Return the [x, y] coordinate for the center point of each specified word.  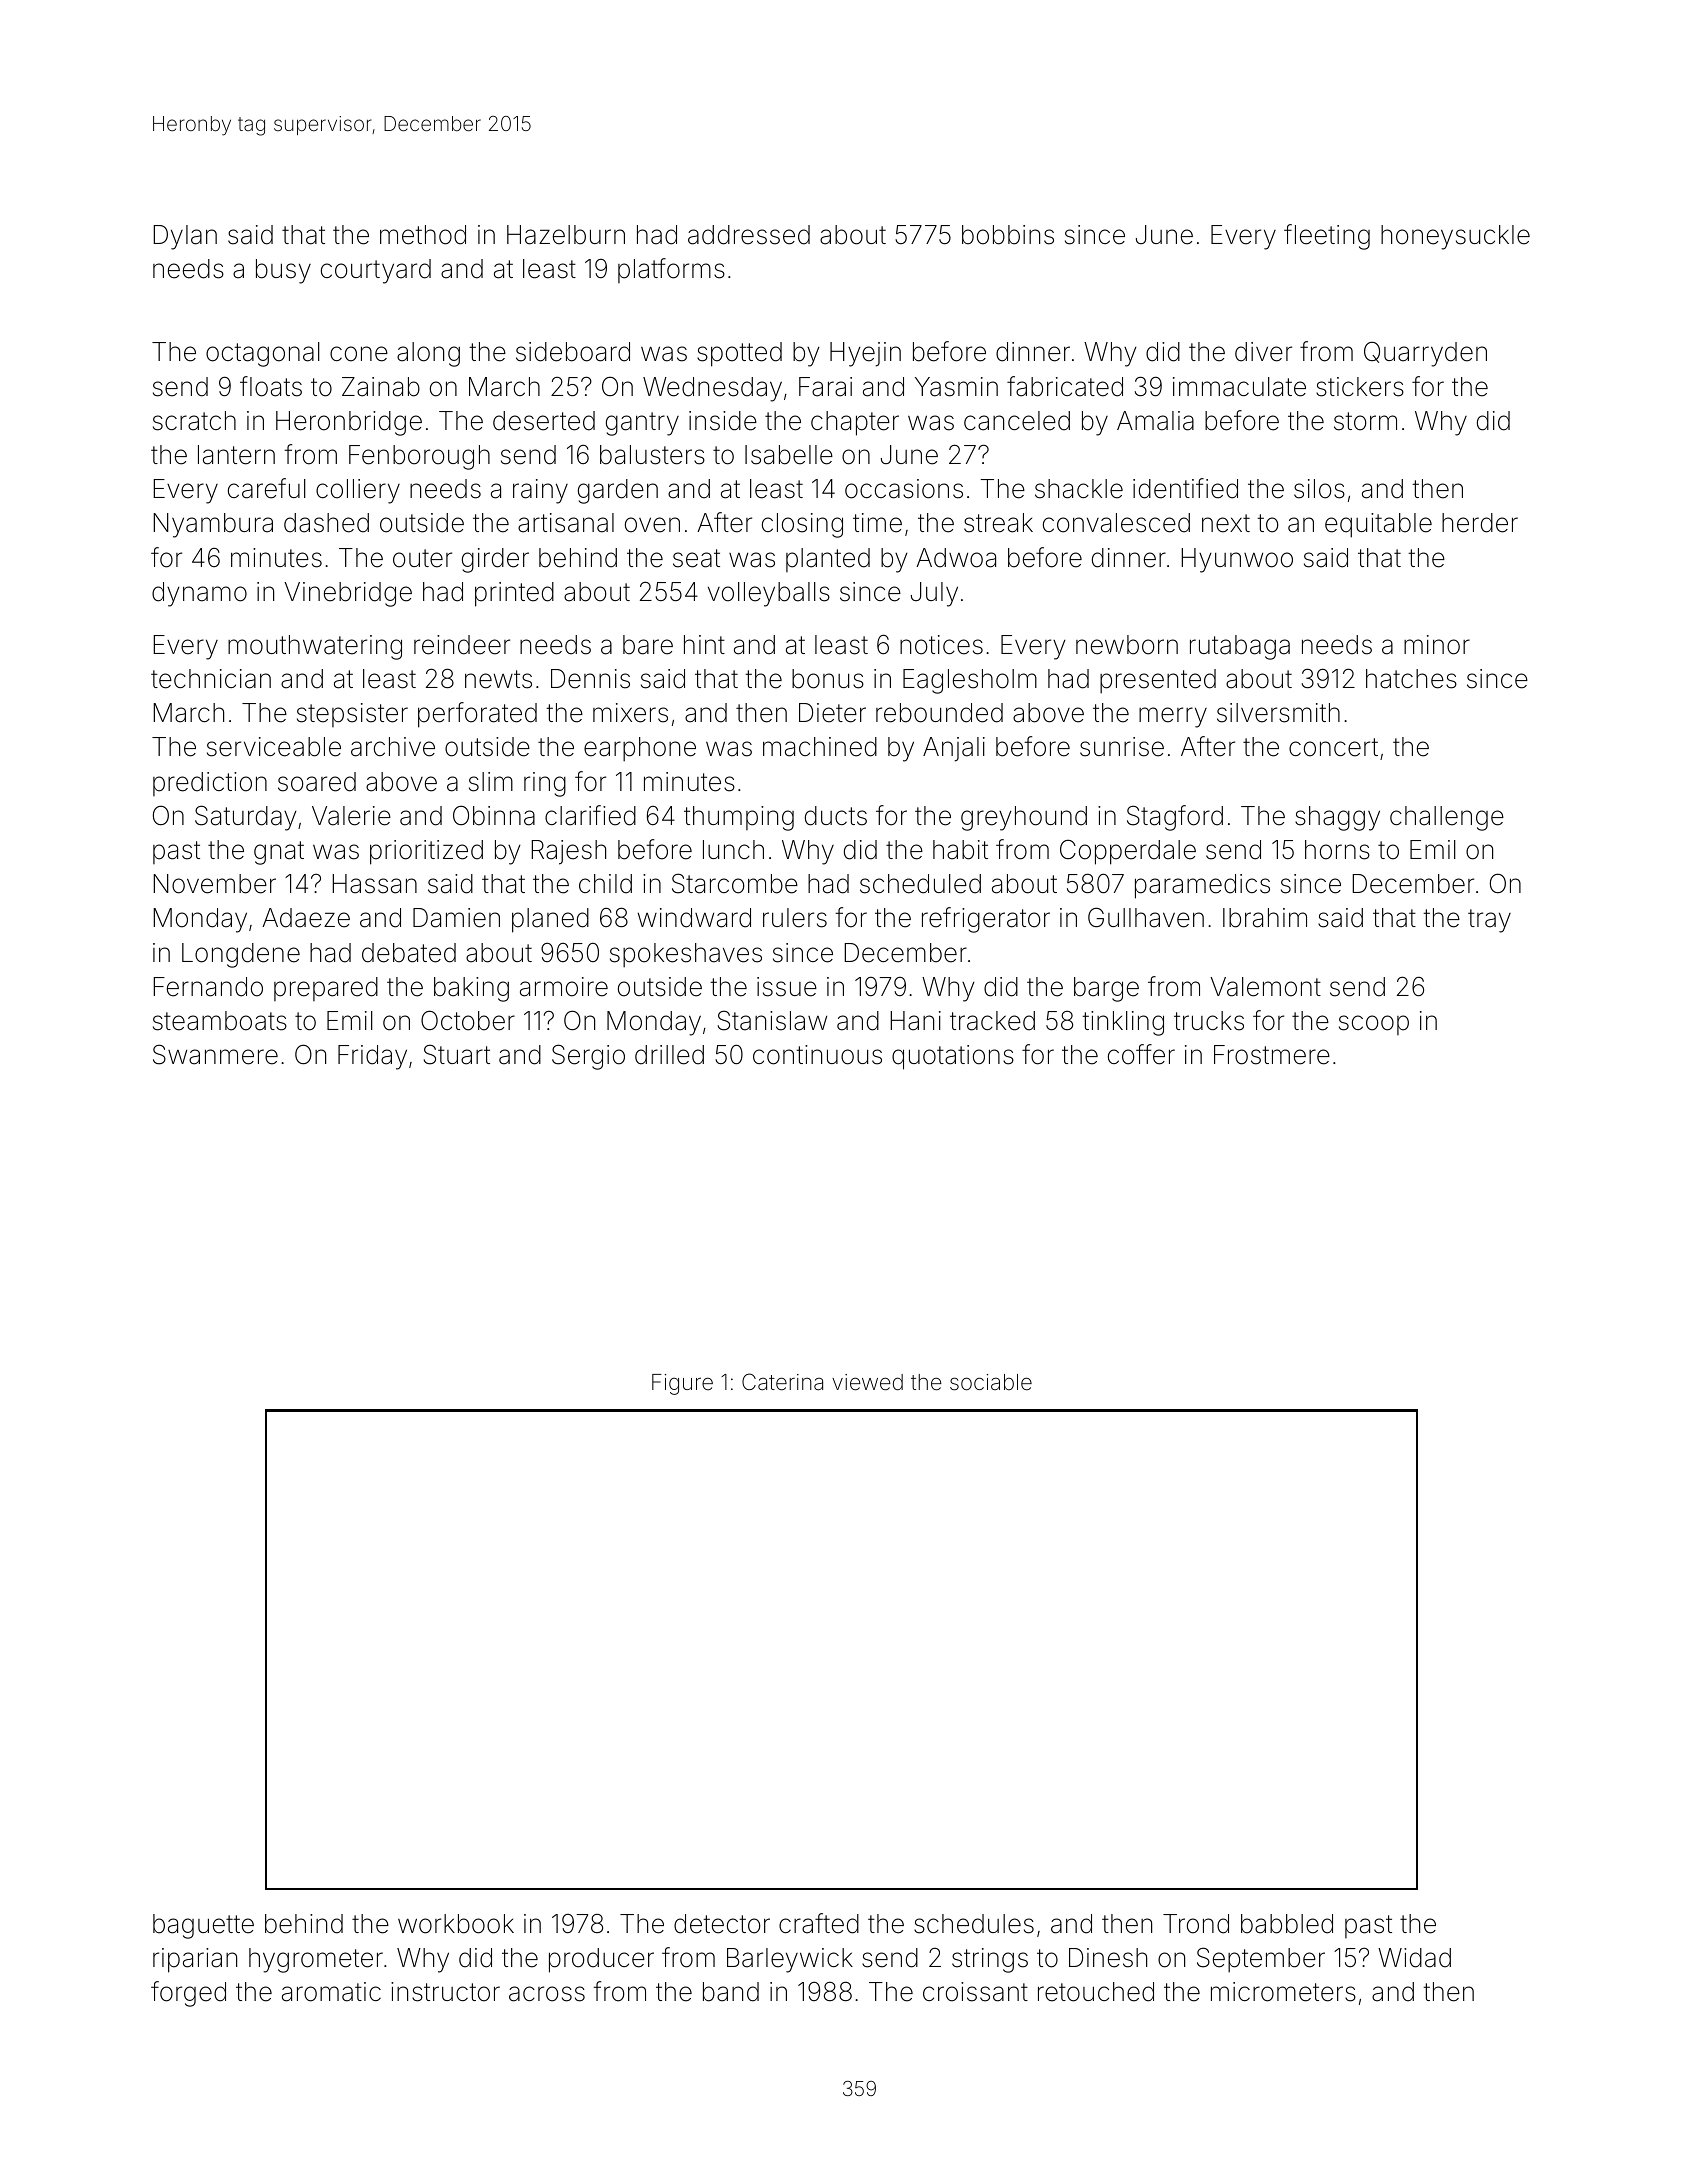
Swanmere [215, 1054]
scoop [1374, 1025]
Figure [682, 1384]
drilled [669, 1055]
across [547, 1994]
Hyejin [865, 354]
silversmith [1278, 713]
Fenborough [419, 457]
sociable [991, 1382]
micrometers [1283, 1992]
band [731, 1992]
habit [960, 850]
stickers [1360, 387]
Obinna [494, 816]
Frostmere [1272, 1055]
